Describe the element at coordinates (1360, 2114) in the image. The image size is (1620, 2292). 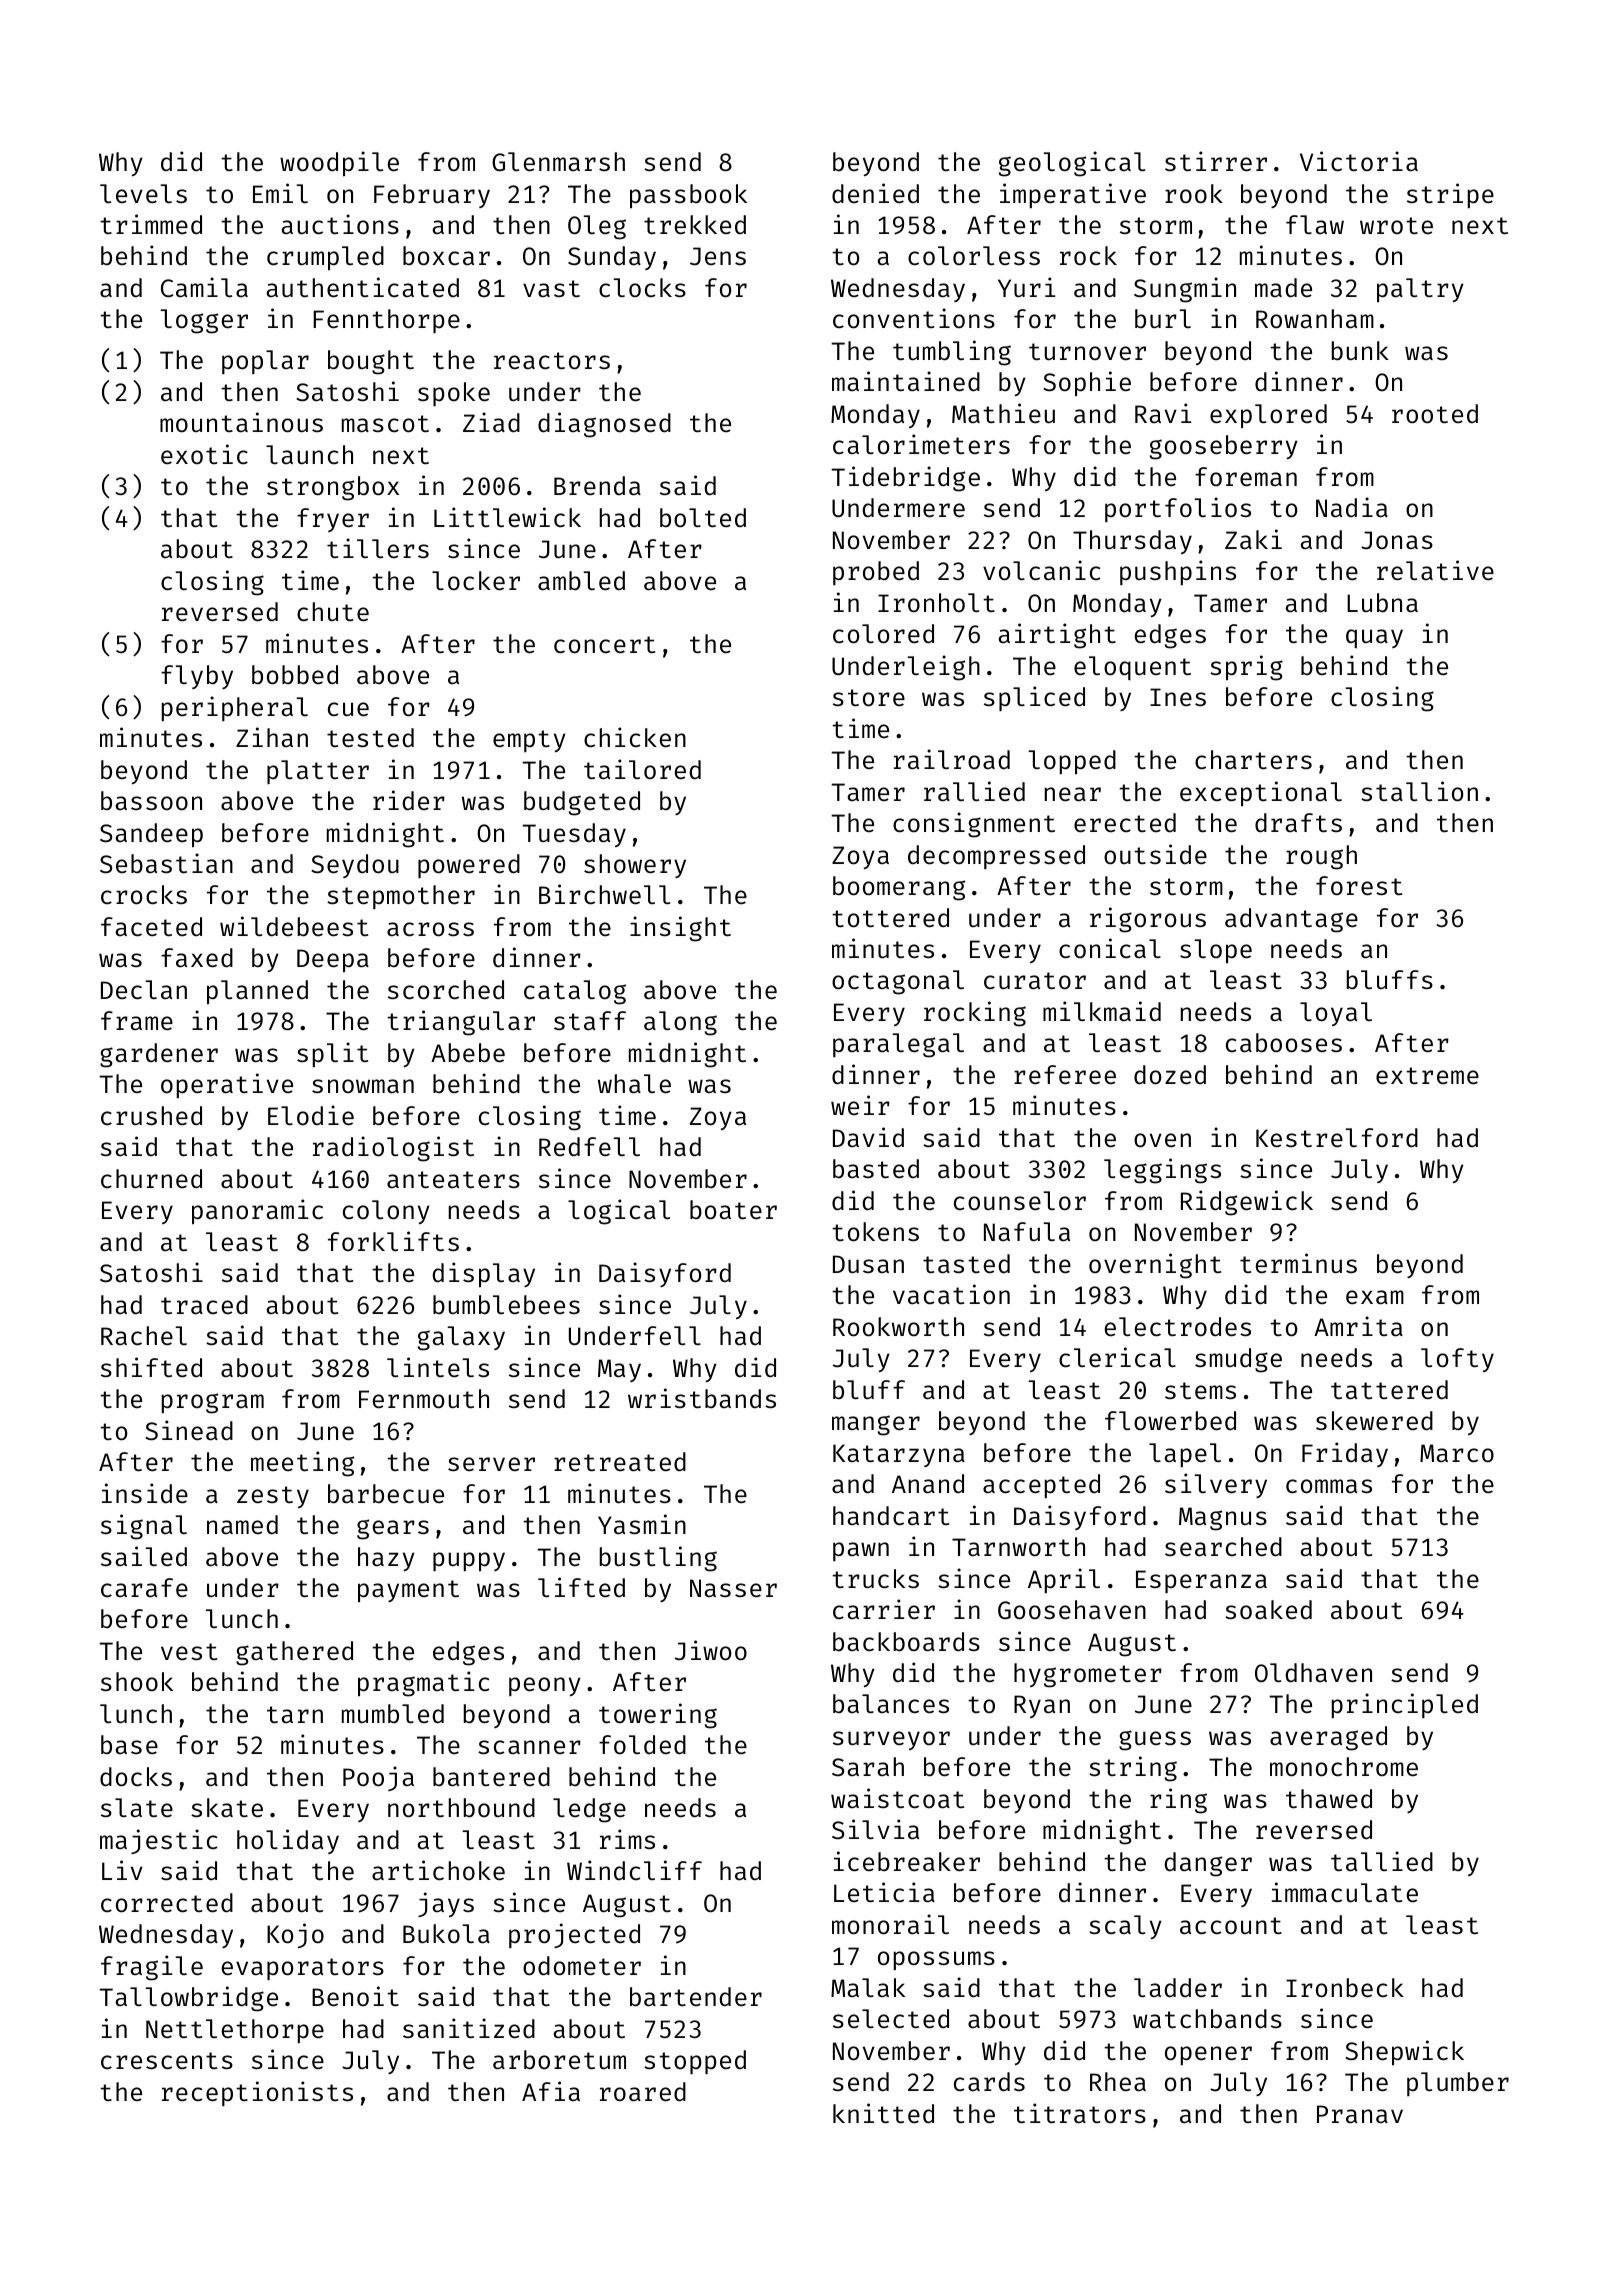
I see `Pranav` at that location.
